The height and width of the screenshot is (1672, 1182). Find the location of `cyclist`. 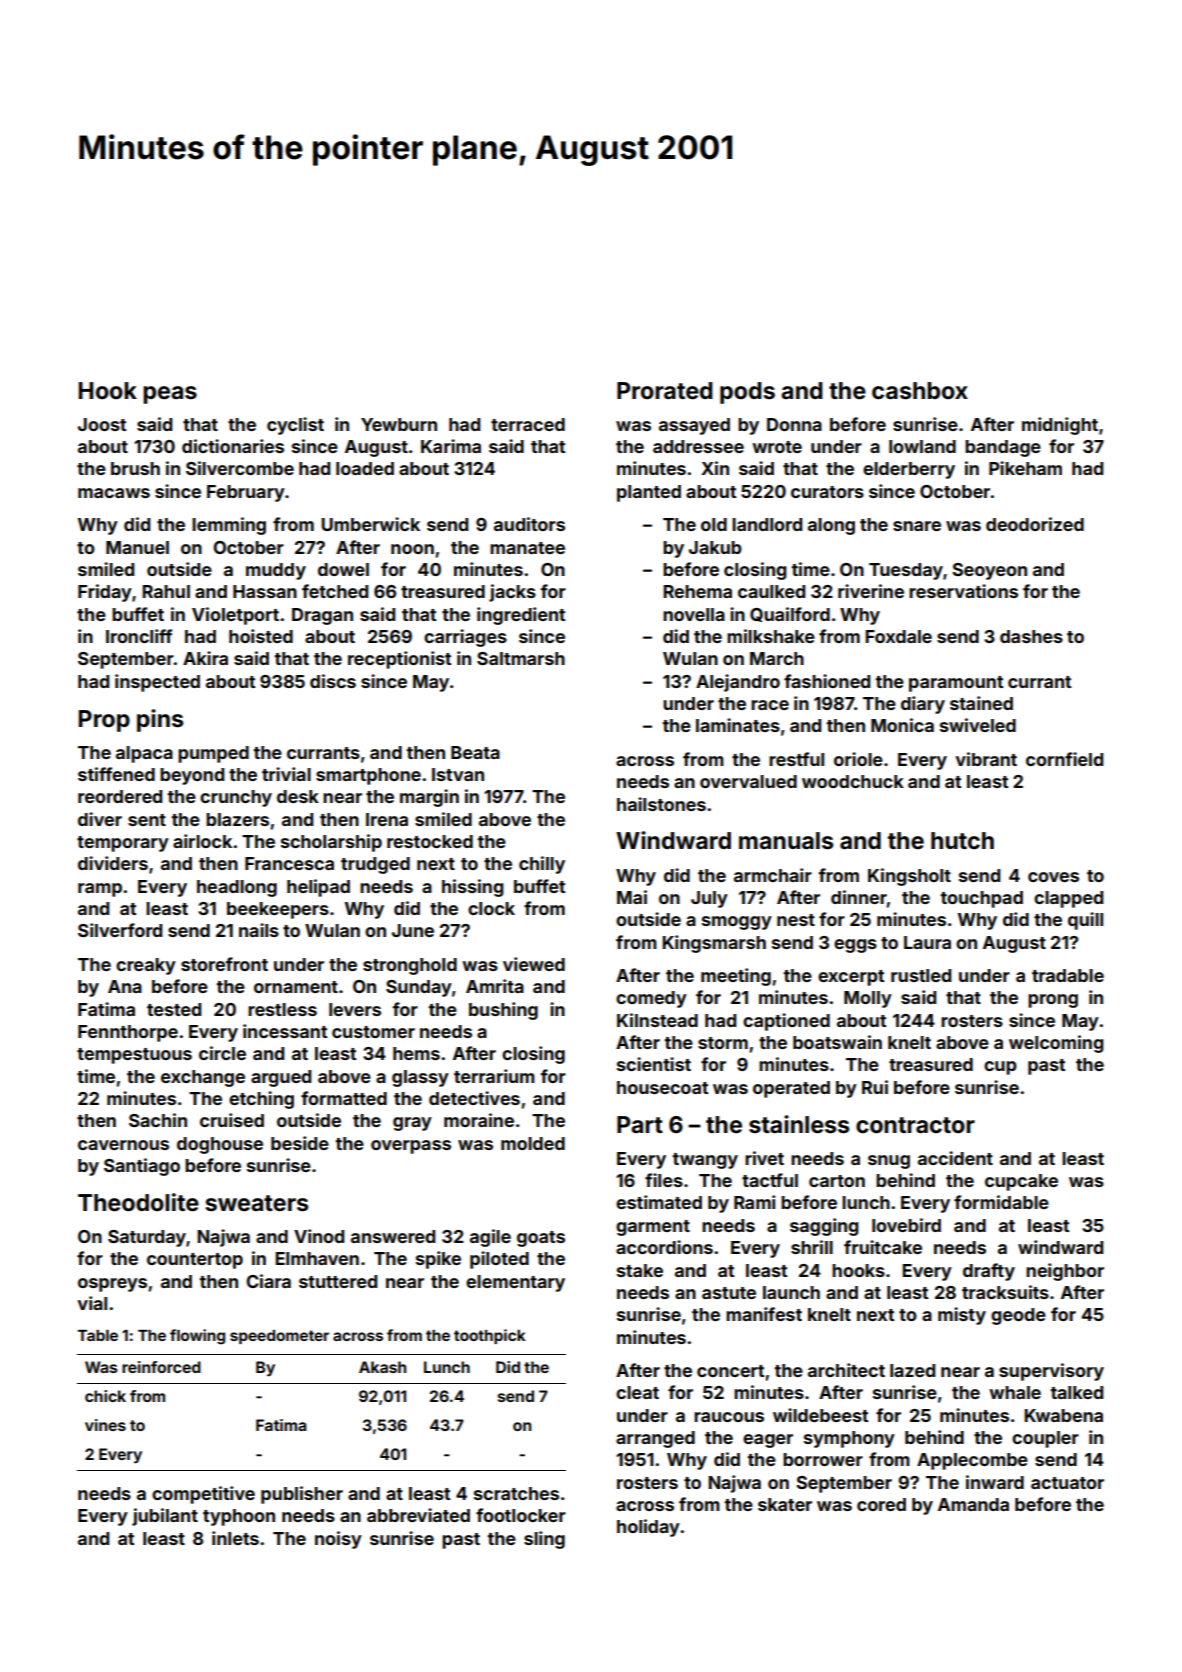

cyclist is located at coordinates (295, 426).
